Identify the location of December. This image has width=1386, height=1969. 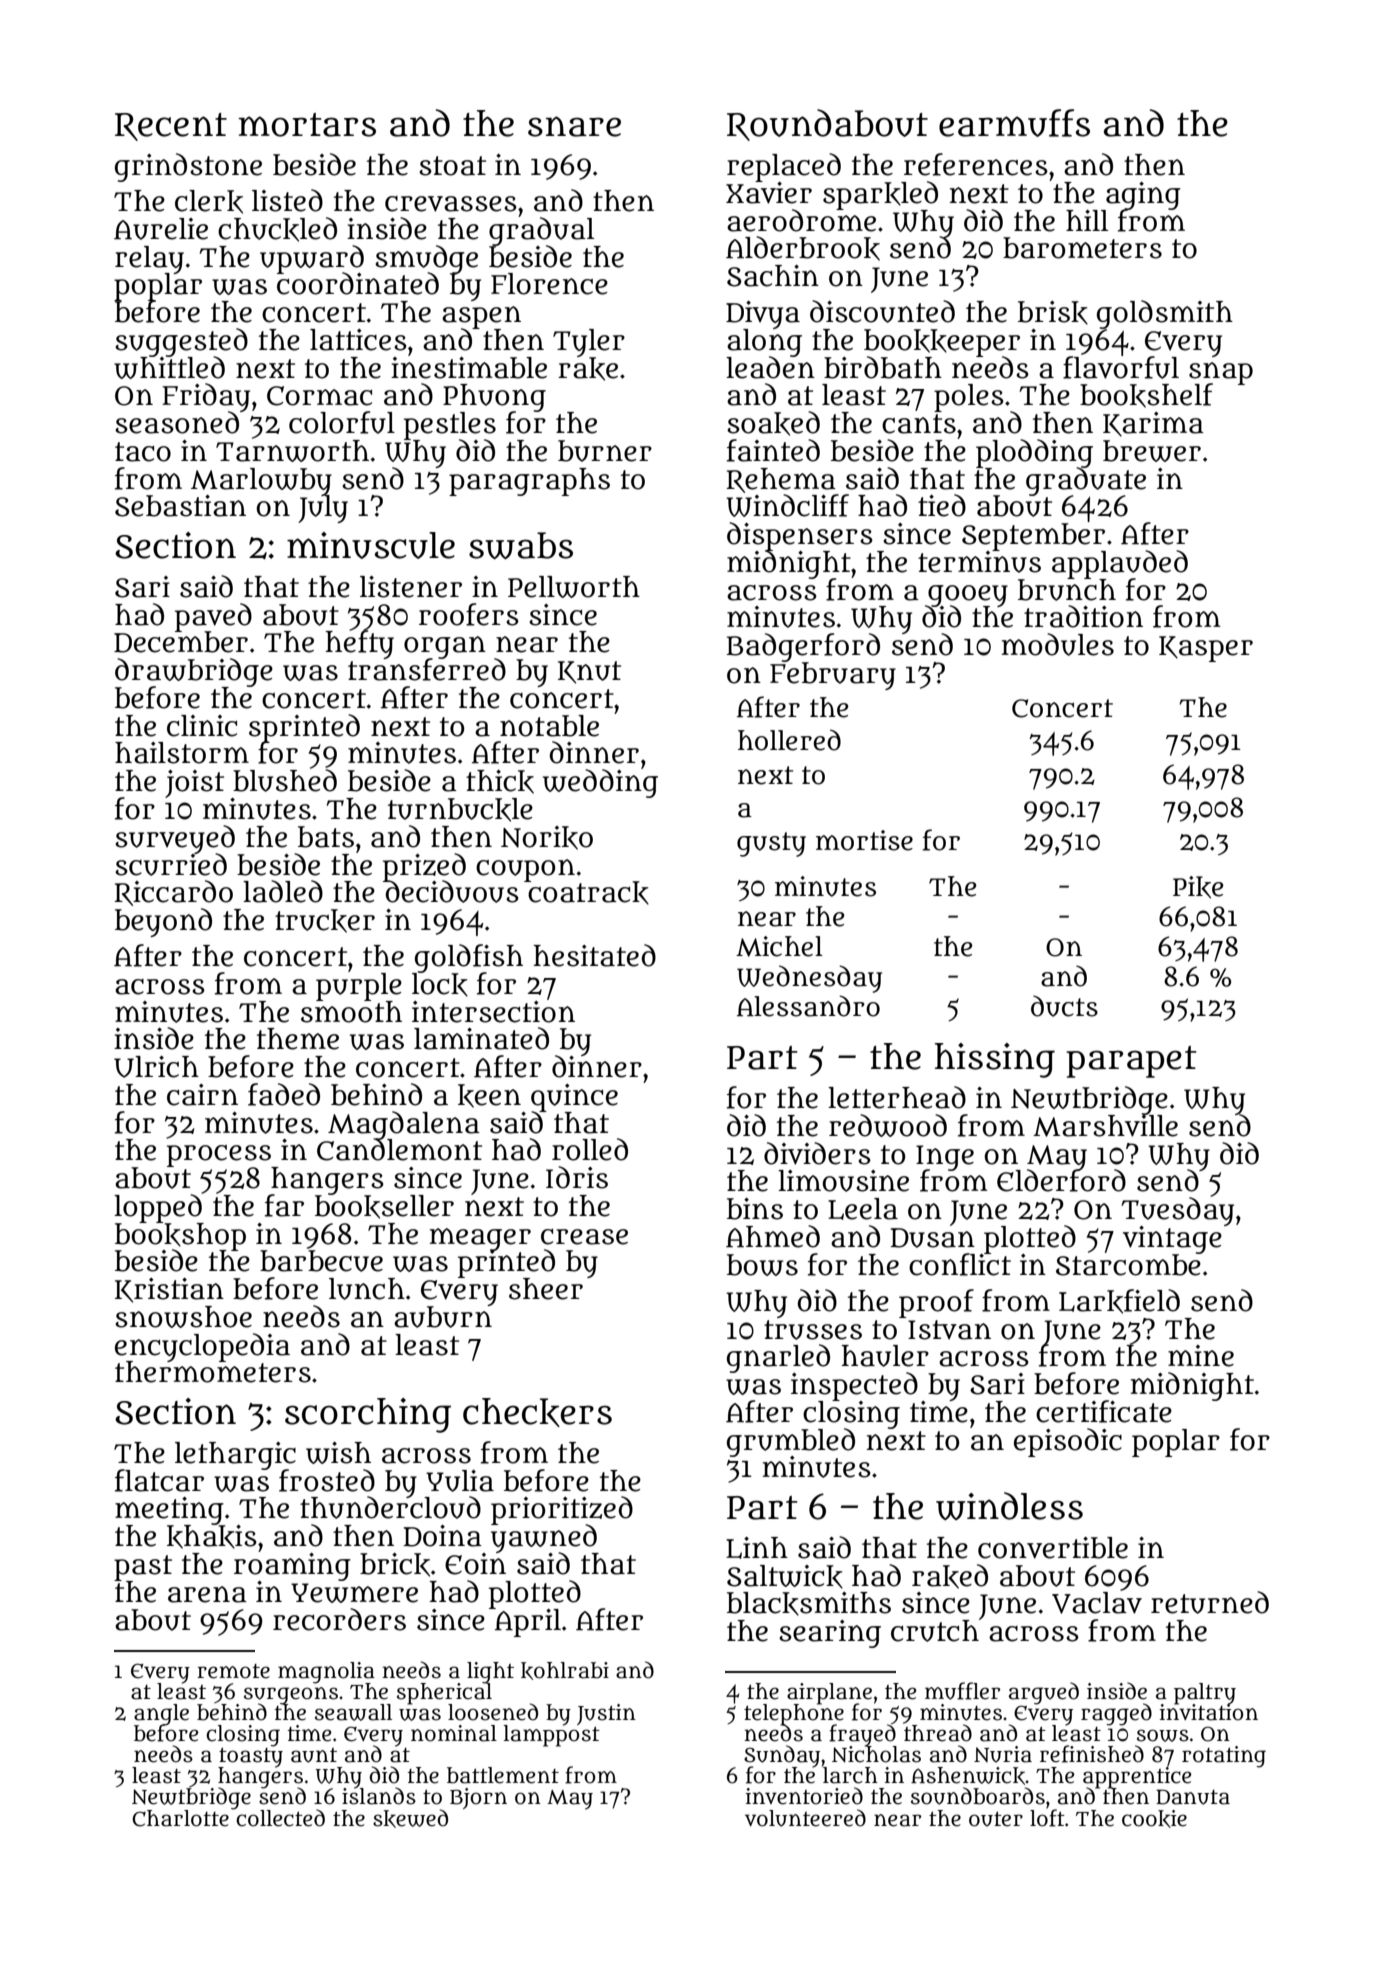
(181, 642).
